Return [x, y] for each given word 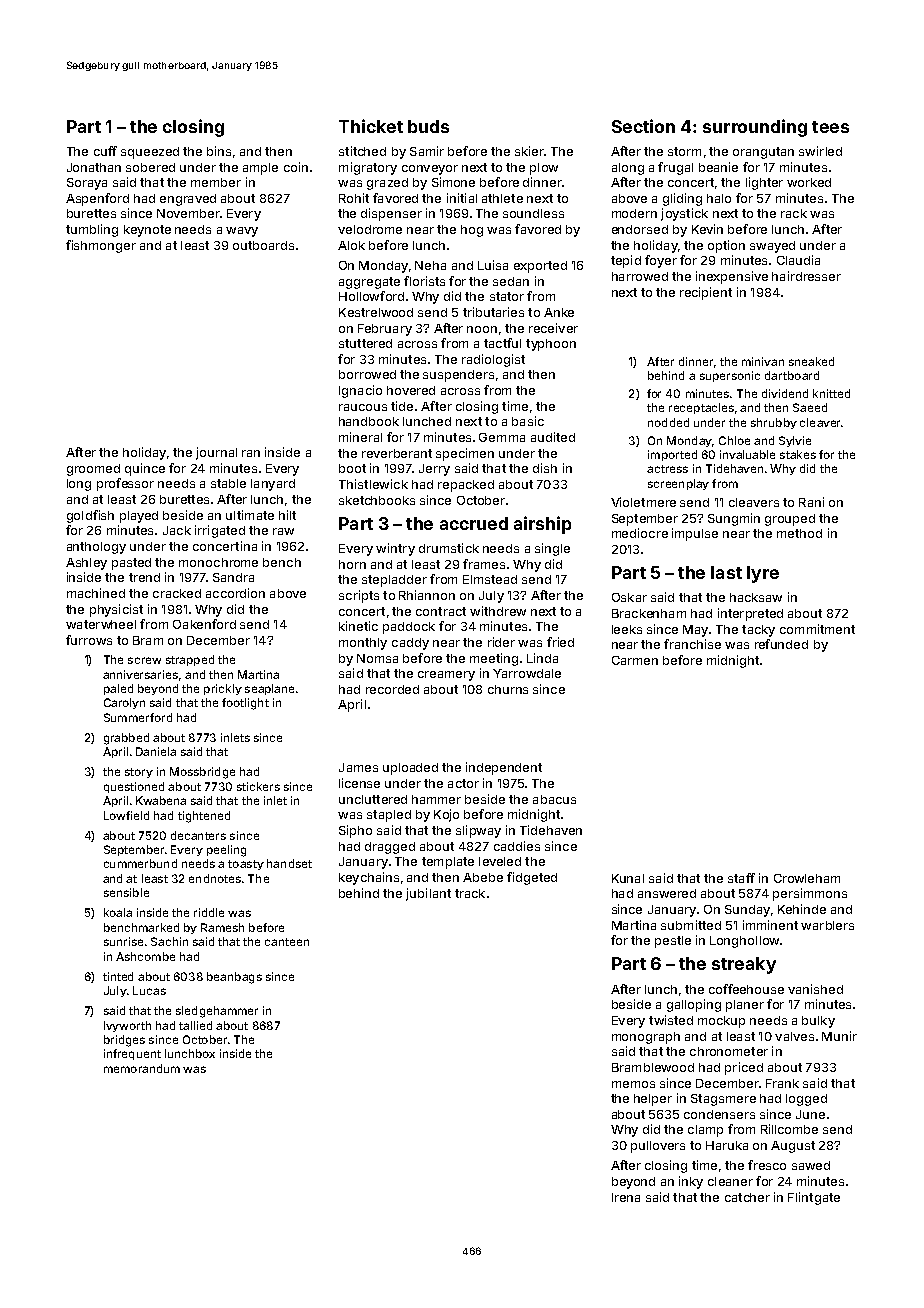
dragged [390, 848]
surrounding [755, 128]
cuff [105, 151]
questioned [134, 787]
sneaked [811, 361]
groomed [93, 470]
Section [643, 126]
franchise [692, 644]
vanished [815, 989]
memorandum [142, 1068]
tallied [195, 1025]
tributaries [493, 312]
